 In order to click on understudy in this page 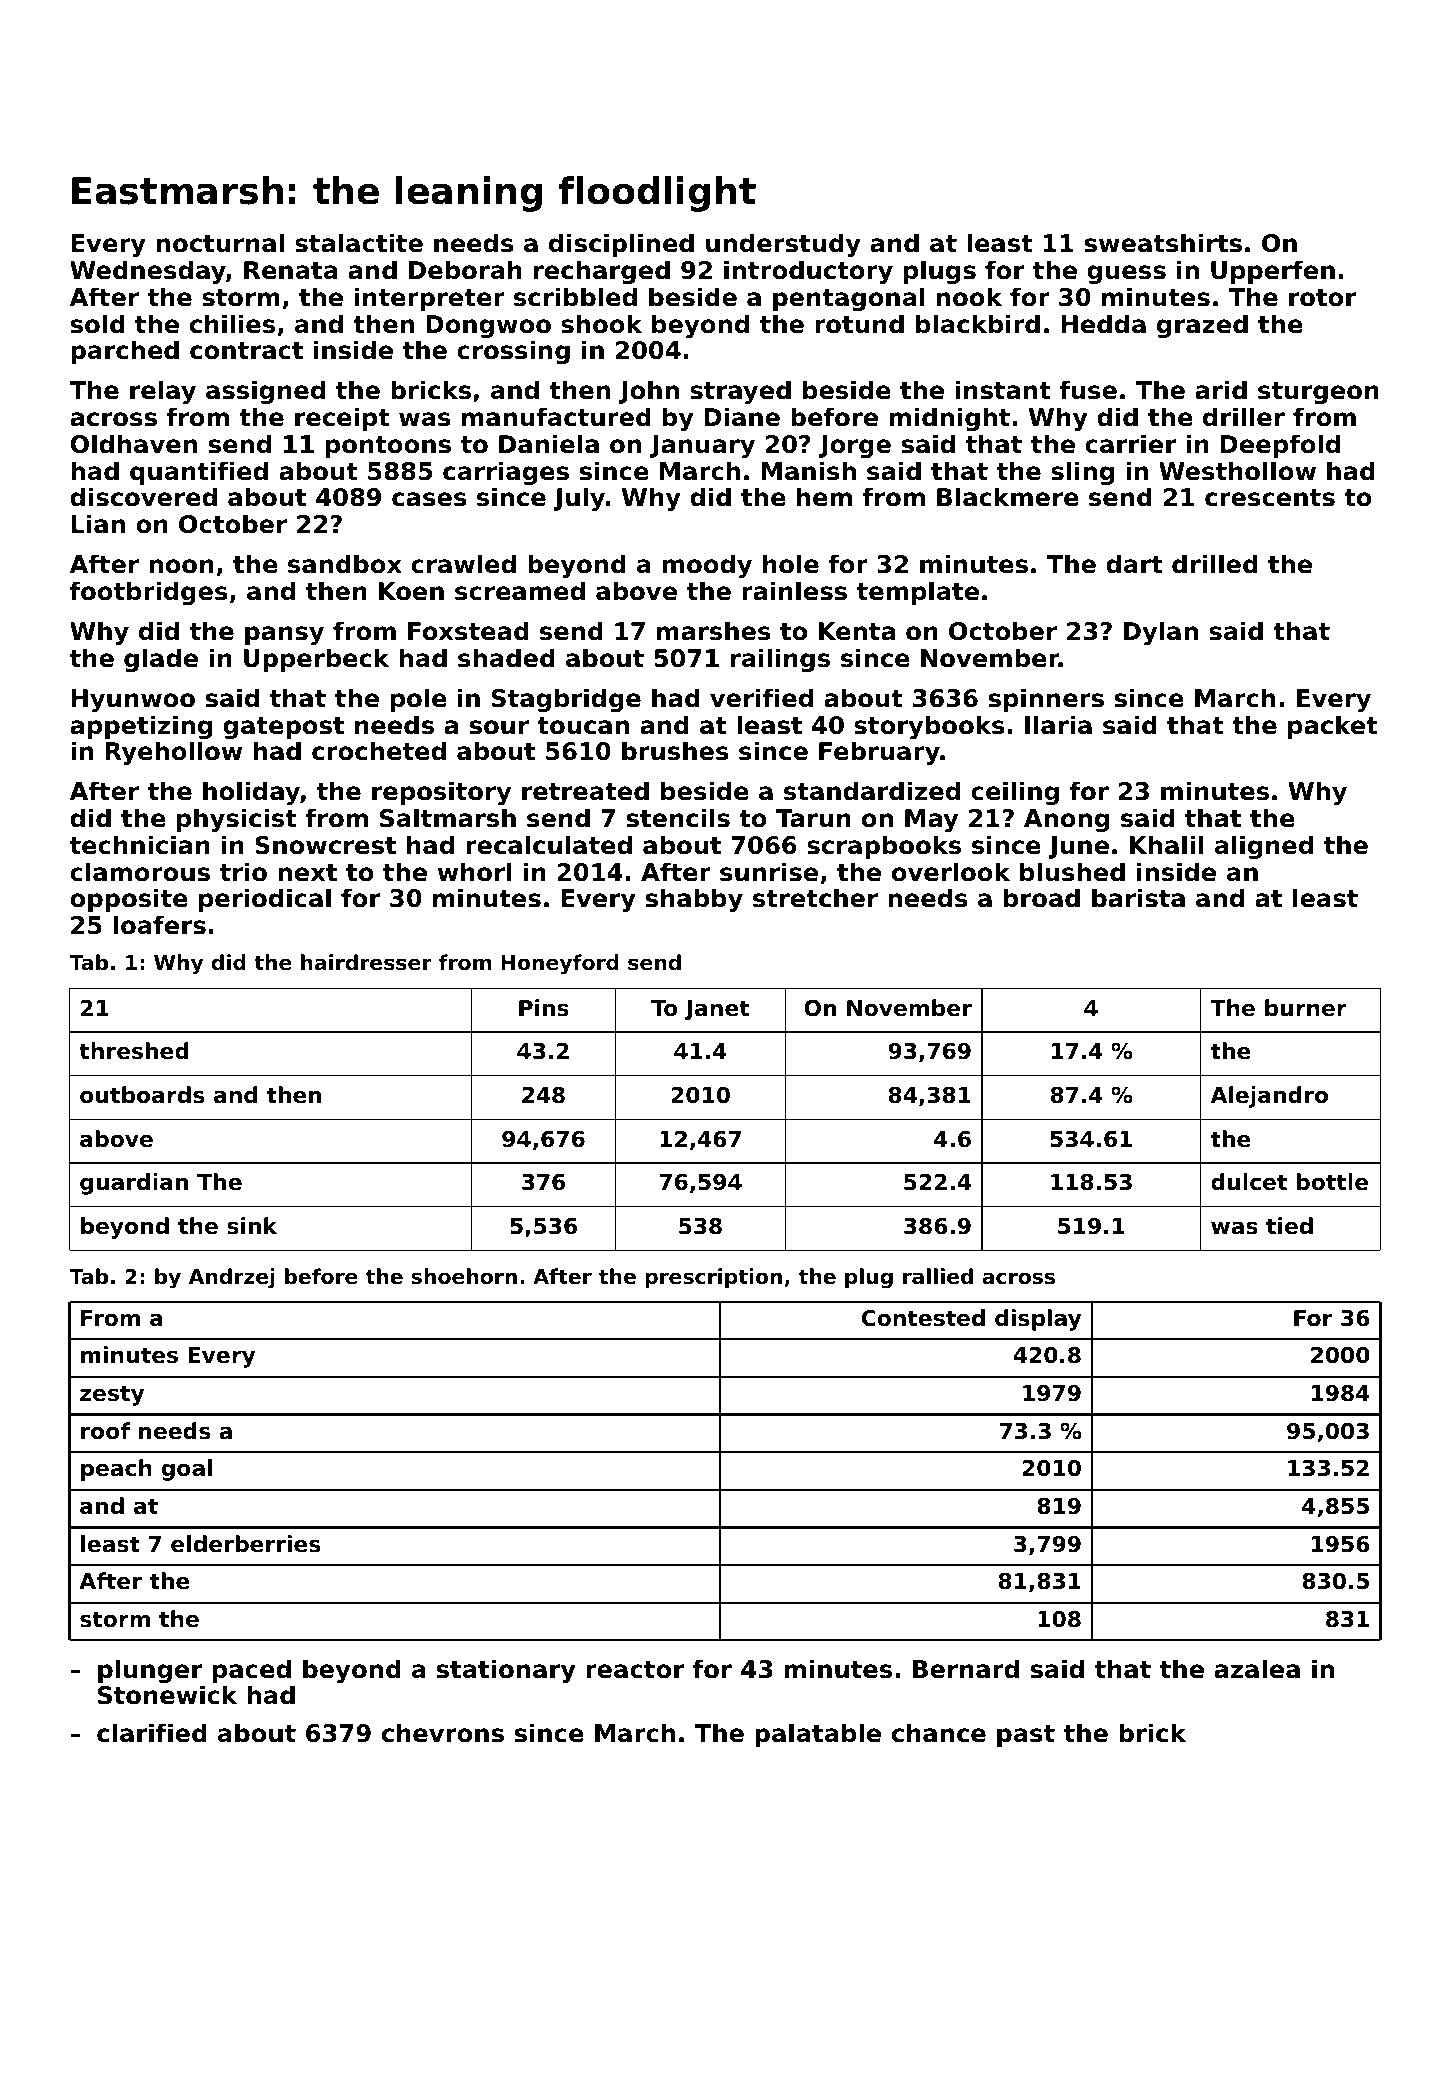, I will do `click(783, 245)`.
